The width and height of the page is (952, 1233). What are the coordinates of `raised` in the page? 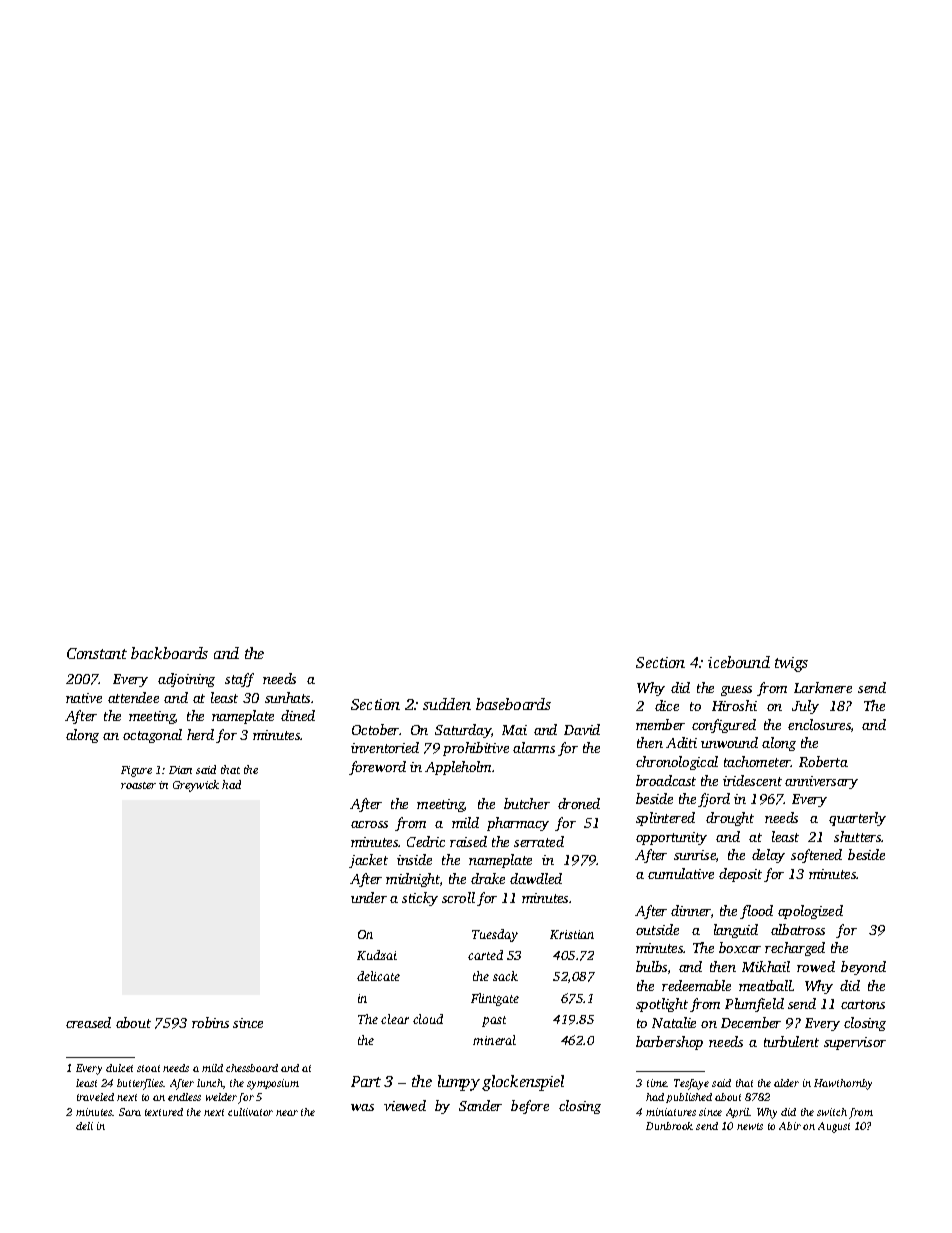 It's located at (468, 841).
